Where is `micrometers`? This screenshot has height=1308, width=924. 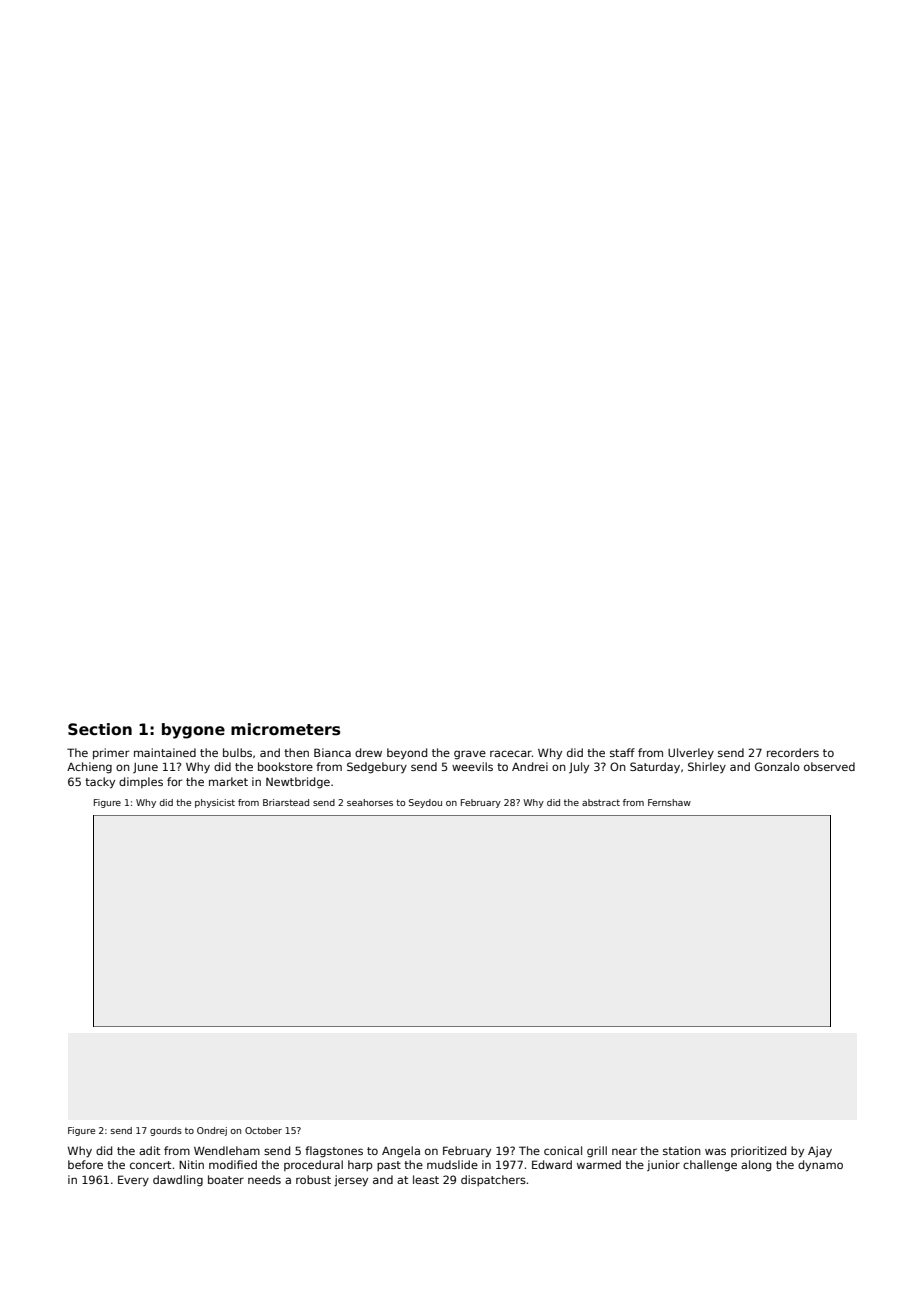
micrometers is located at coordinates (285, 729).
